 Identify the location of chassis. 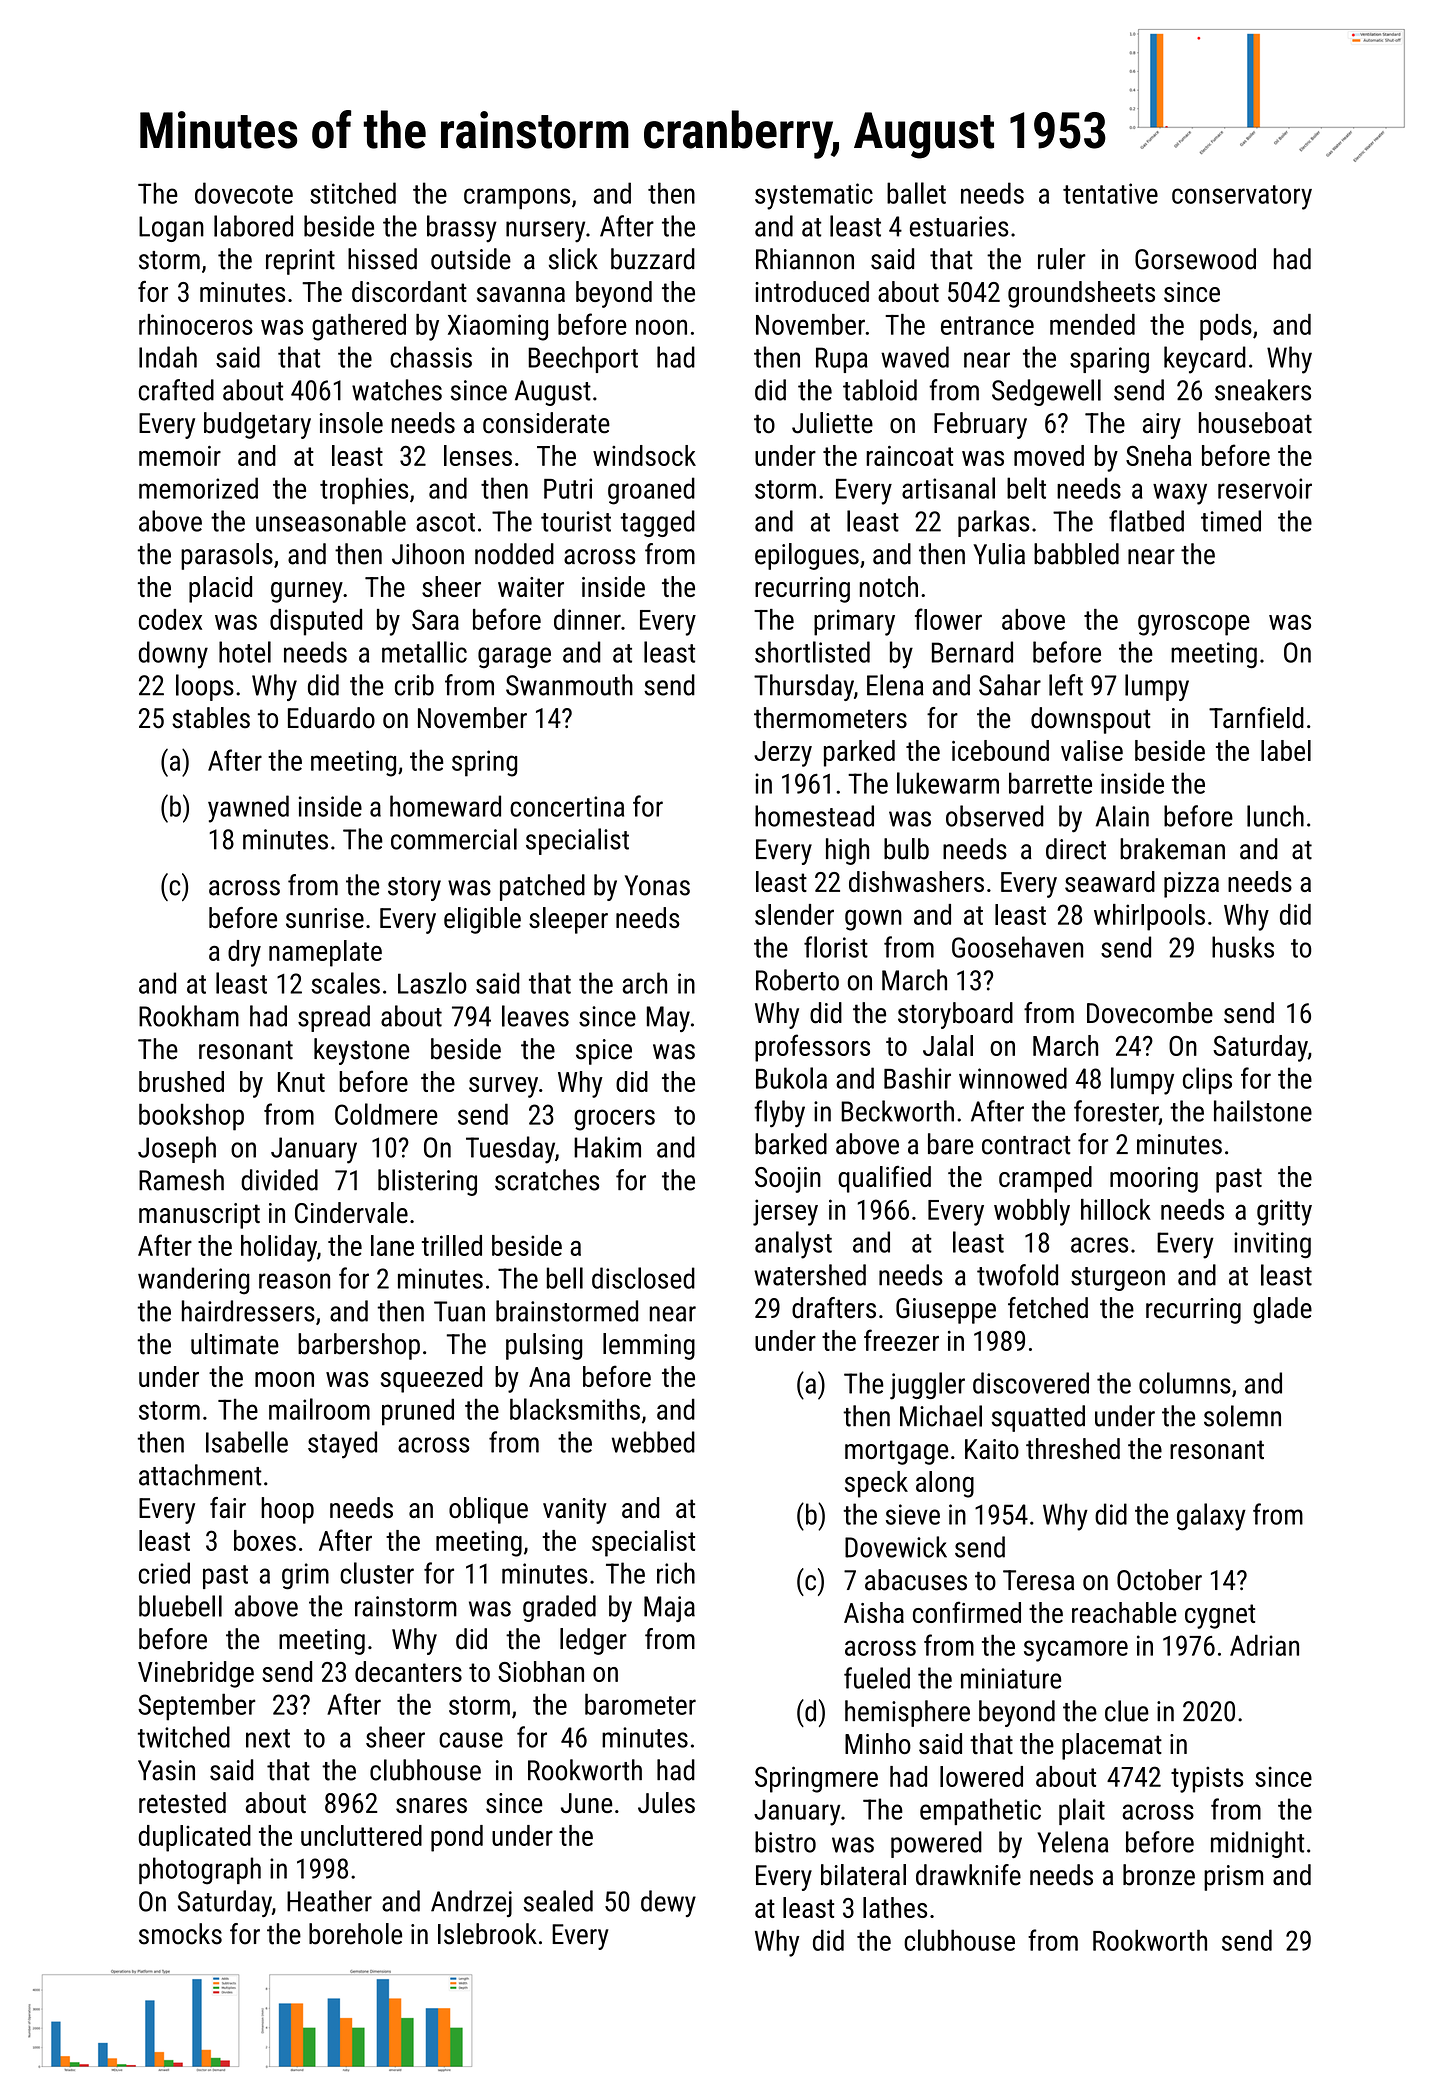
(431, 357).
